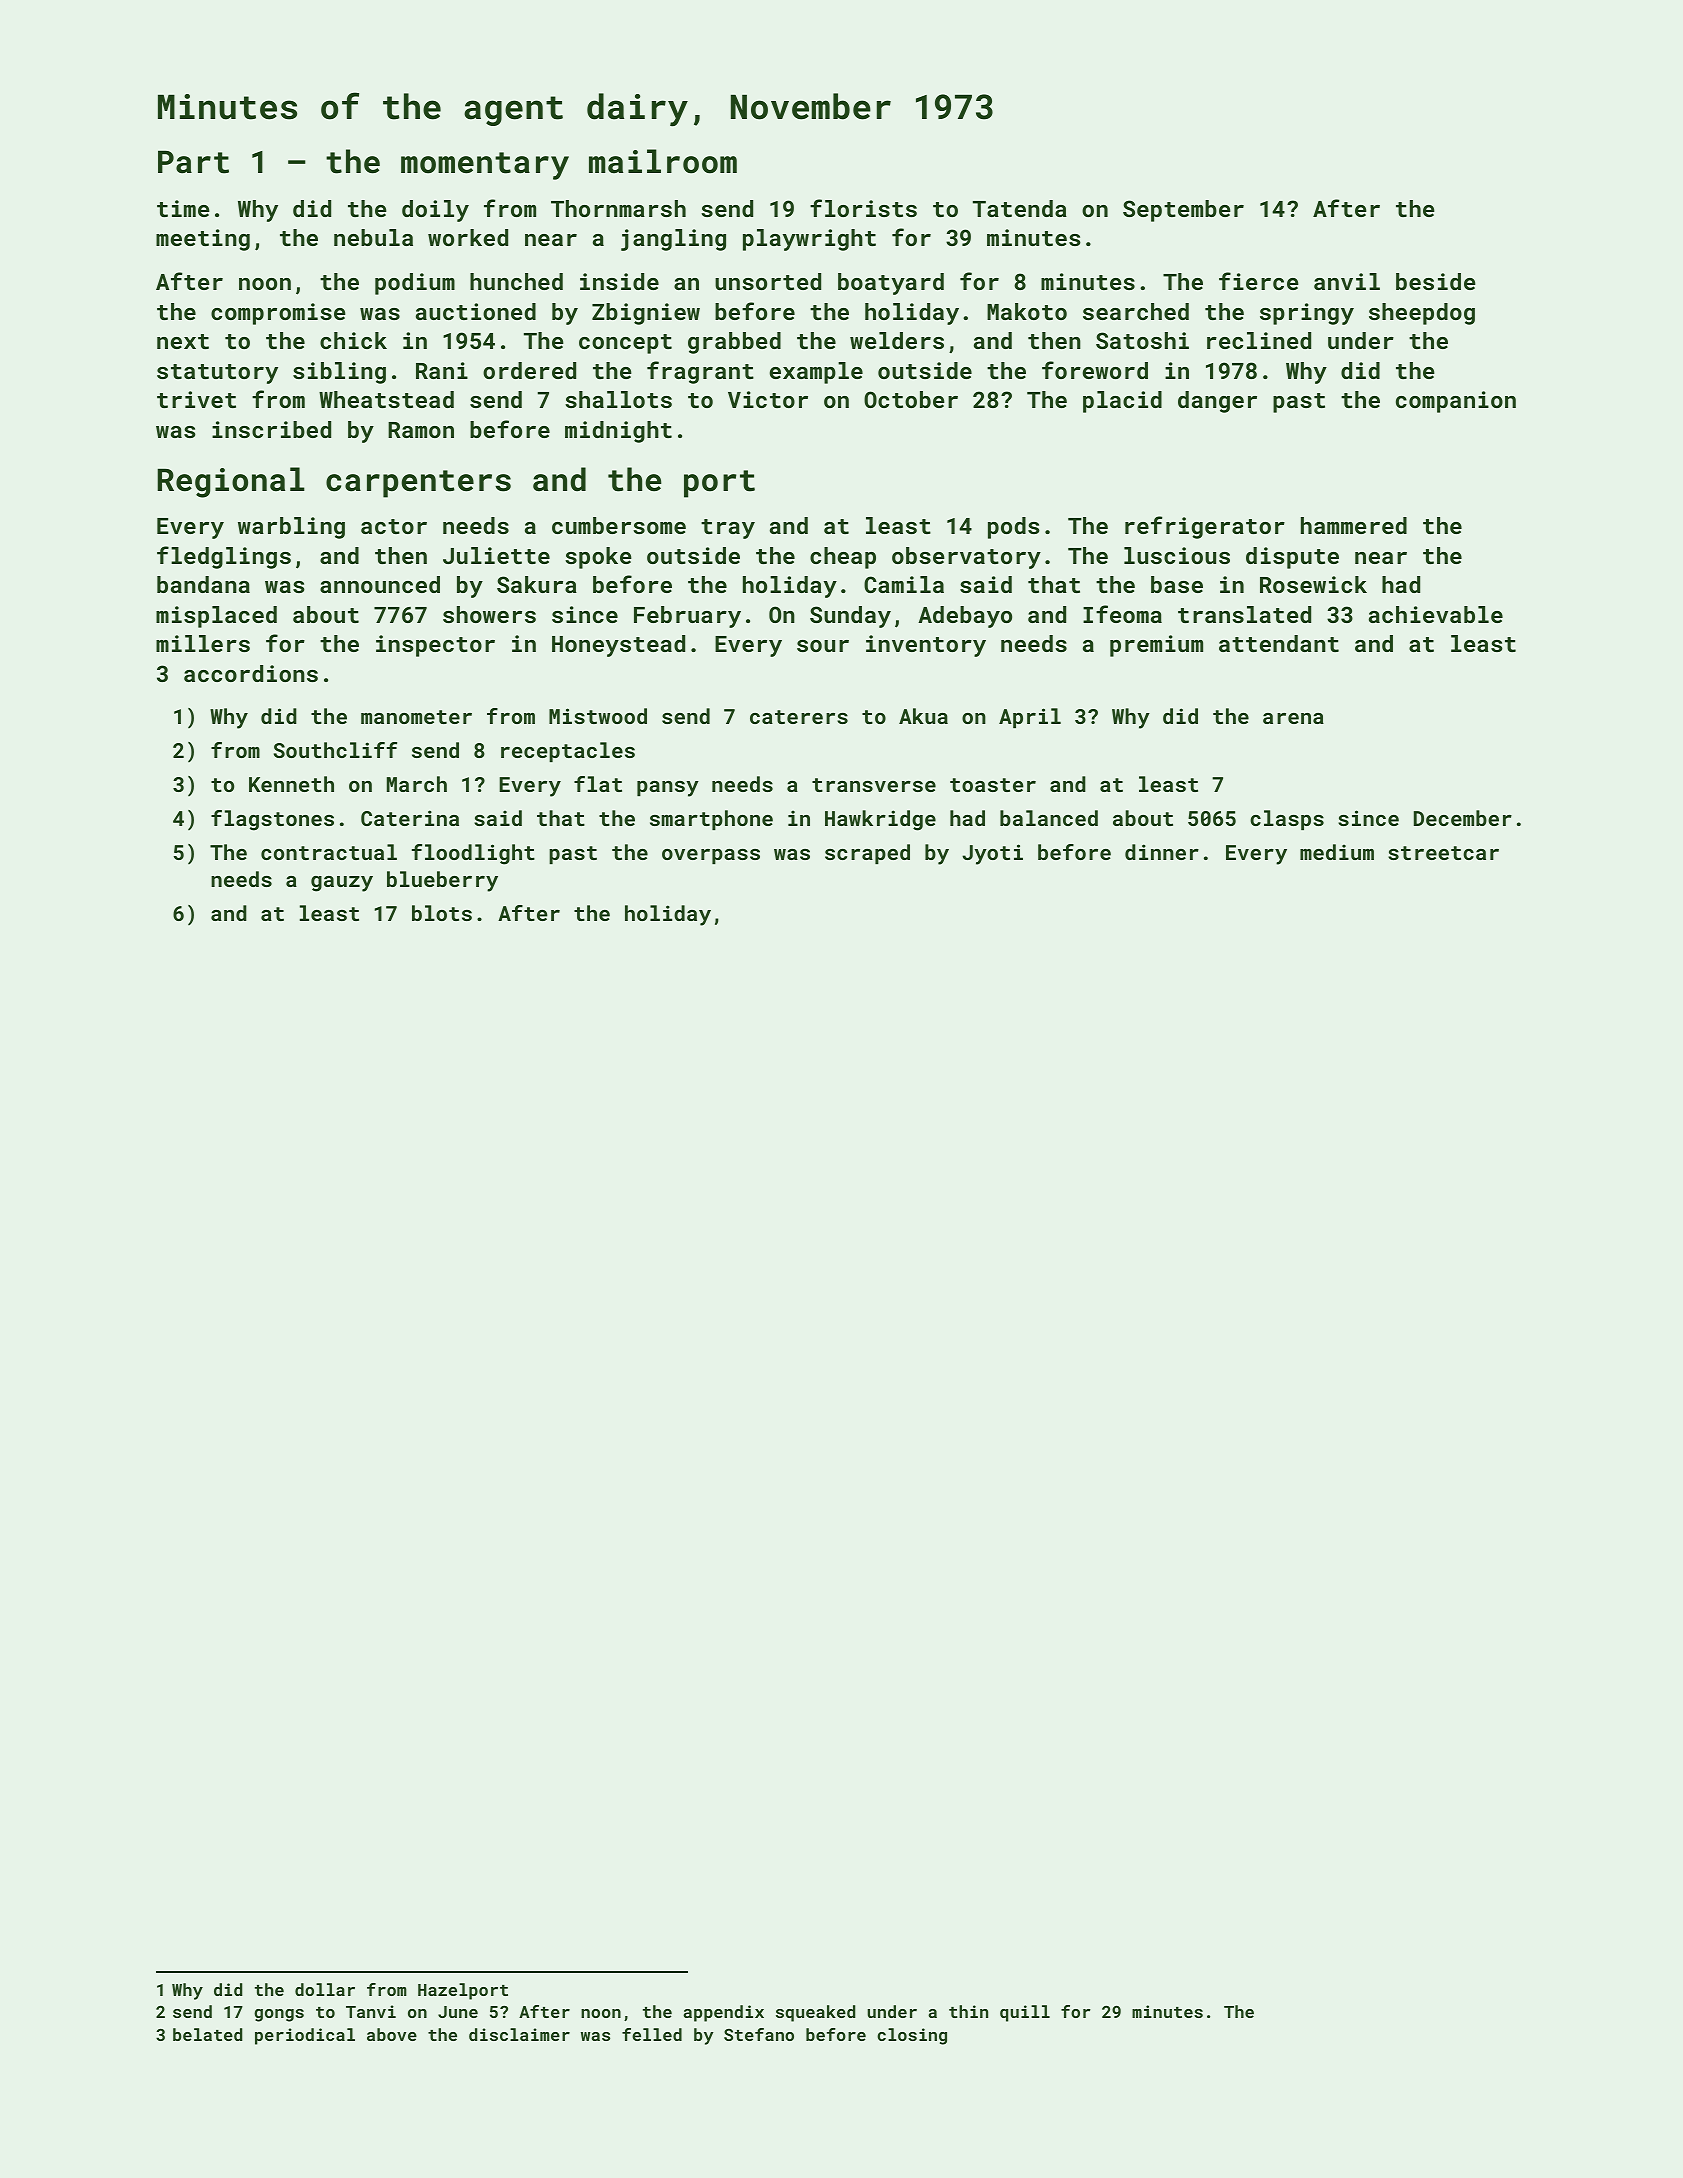 Image resolution: width=1683 pixels, height=2178 pixels. I want to click on companion, so click(1456, 402).
